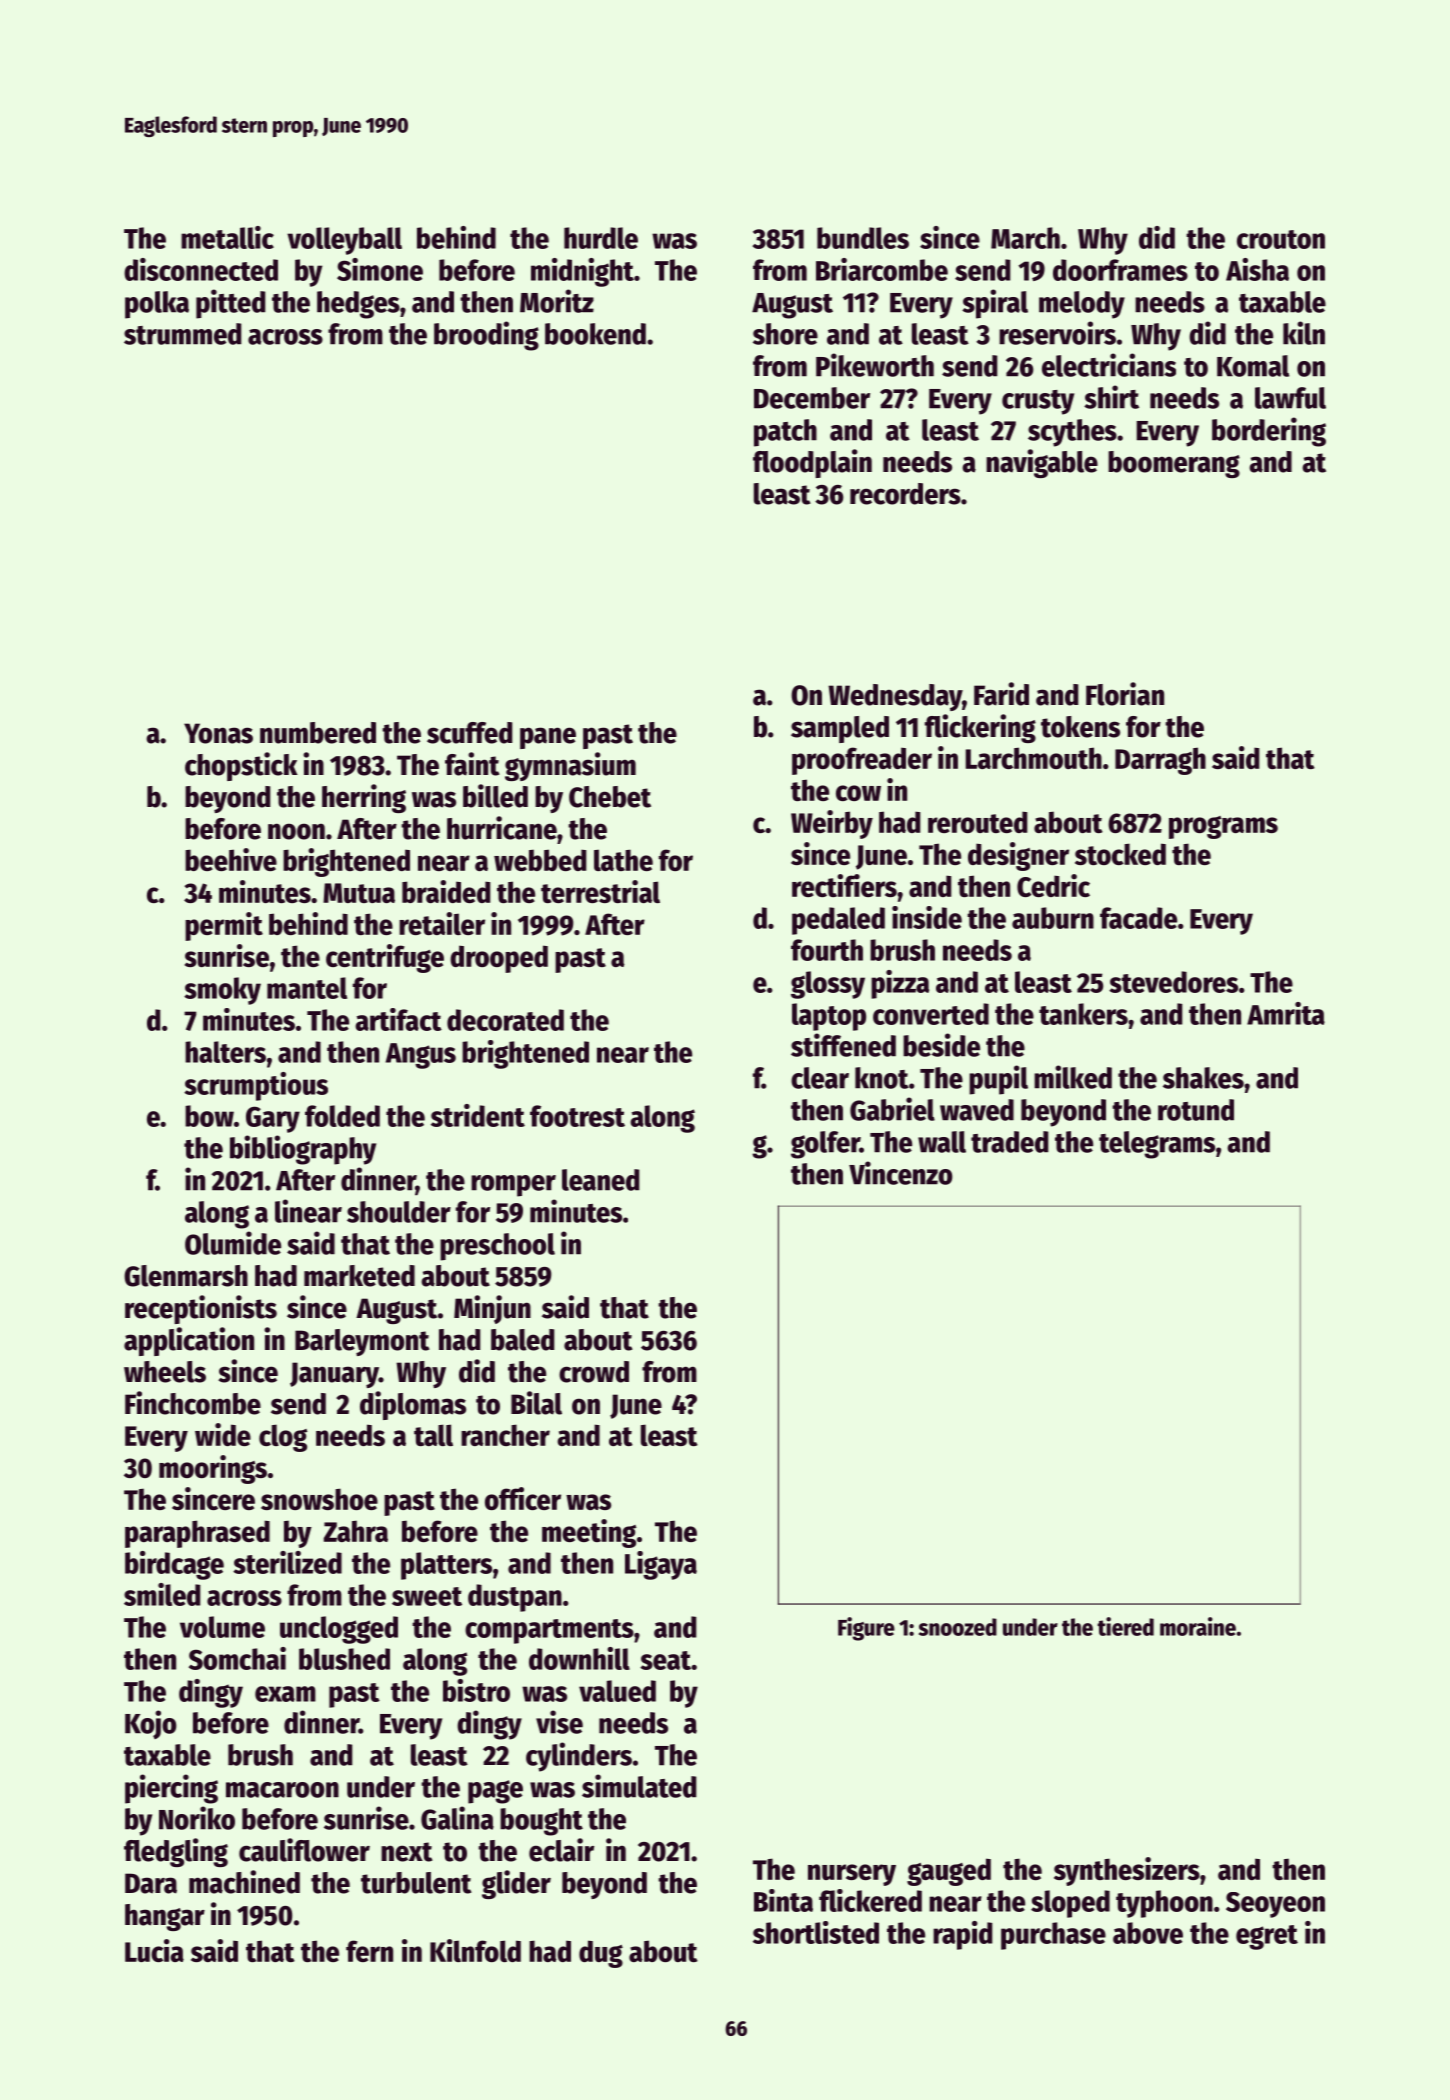 The width and height of the image is (1450, 2100). I want to click on disconnected, so click(201, 269).
